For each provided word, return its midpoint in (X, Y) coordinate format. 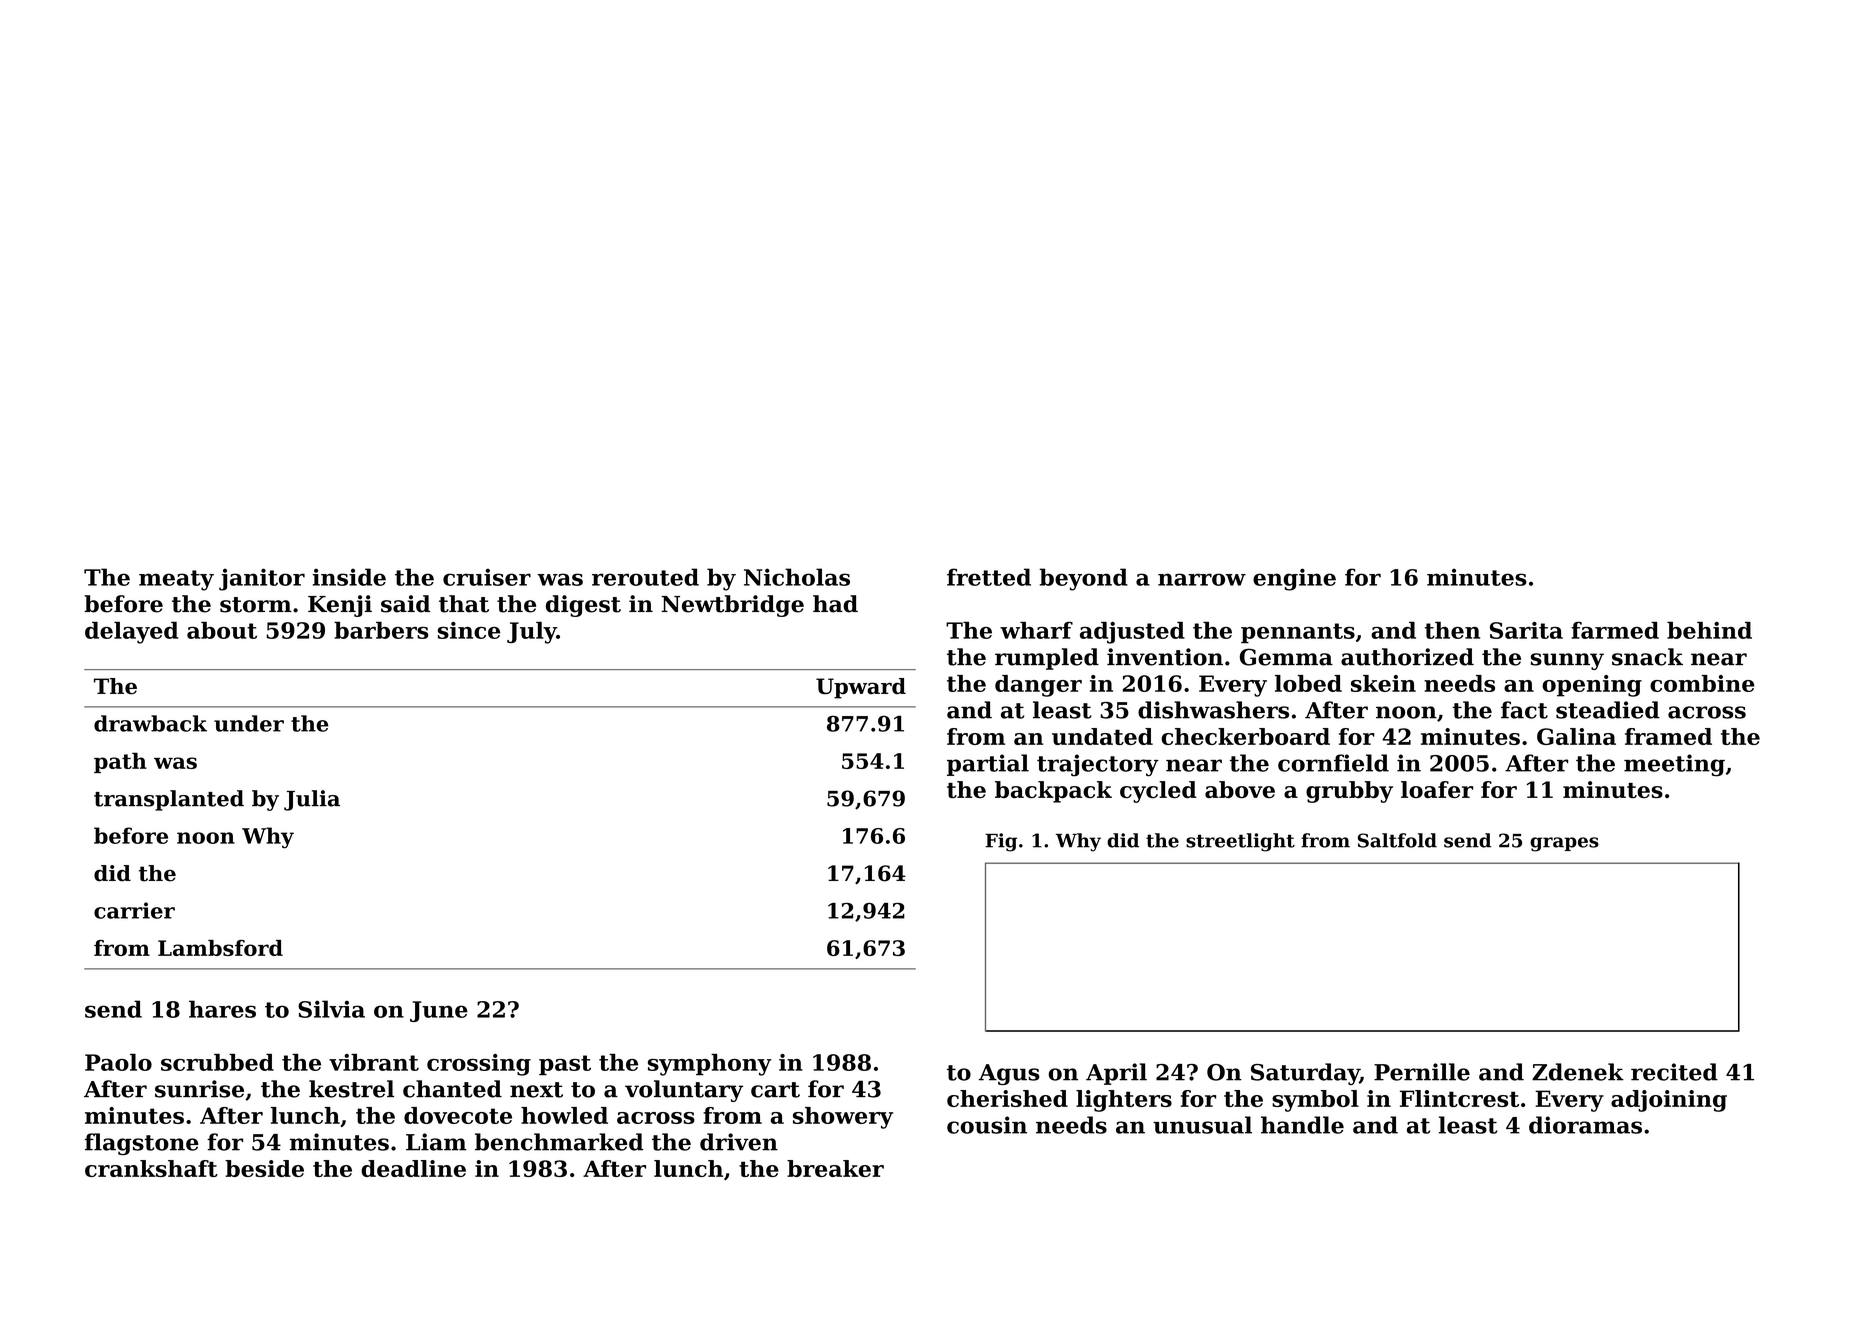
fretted (989, 577)
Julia (312, 800)
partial (988, 765)
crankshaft (151, 1168)
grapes (1564, 844)
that (464, 604)
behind (1709, 630)
